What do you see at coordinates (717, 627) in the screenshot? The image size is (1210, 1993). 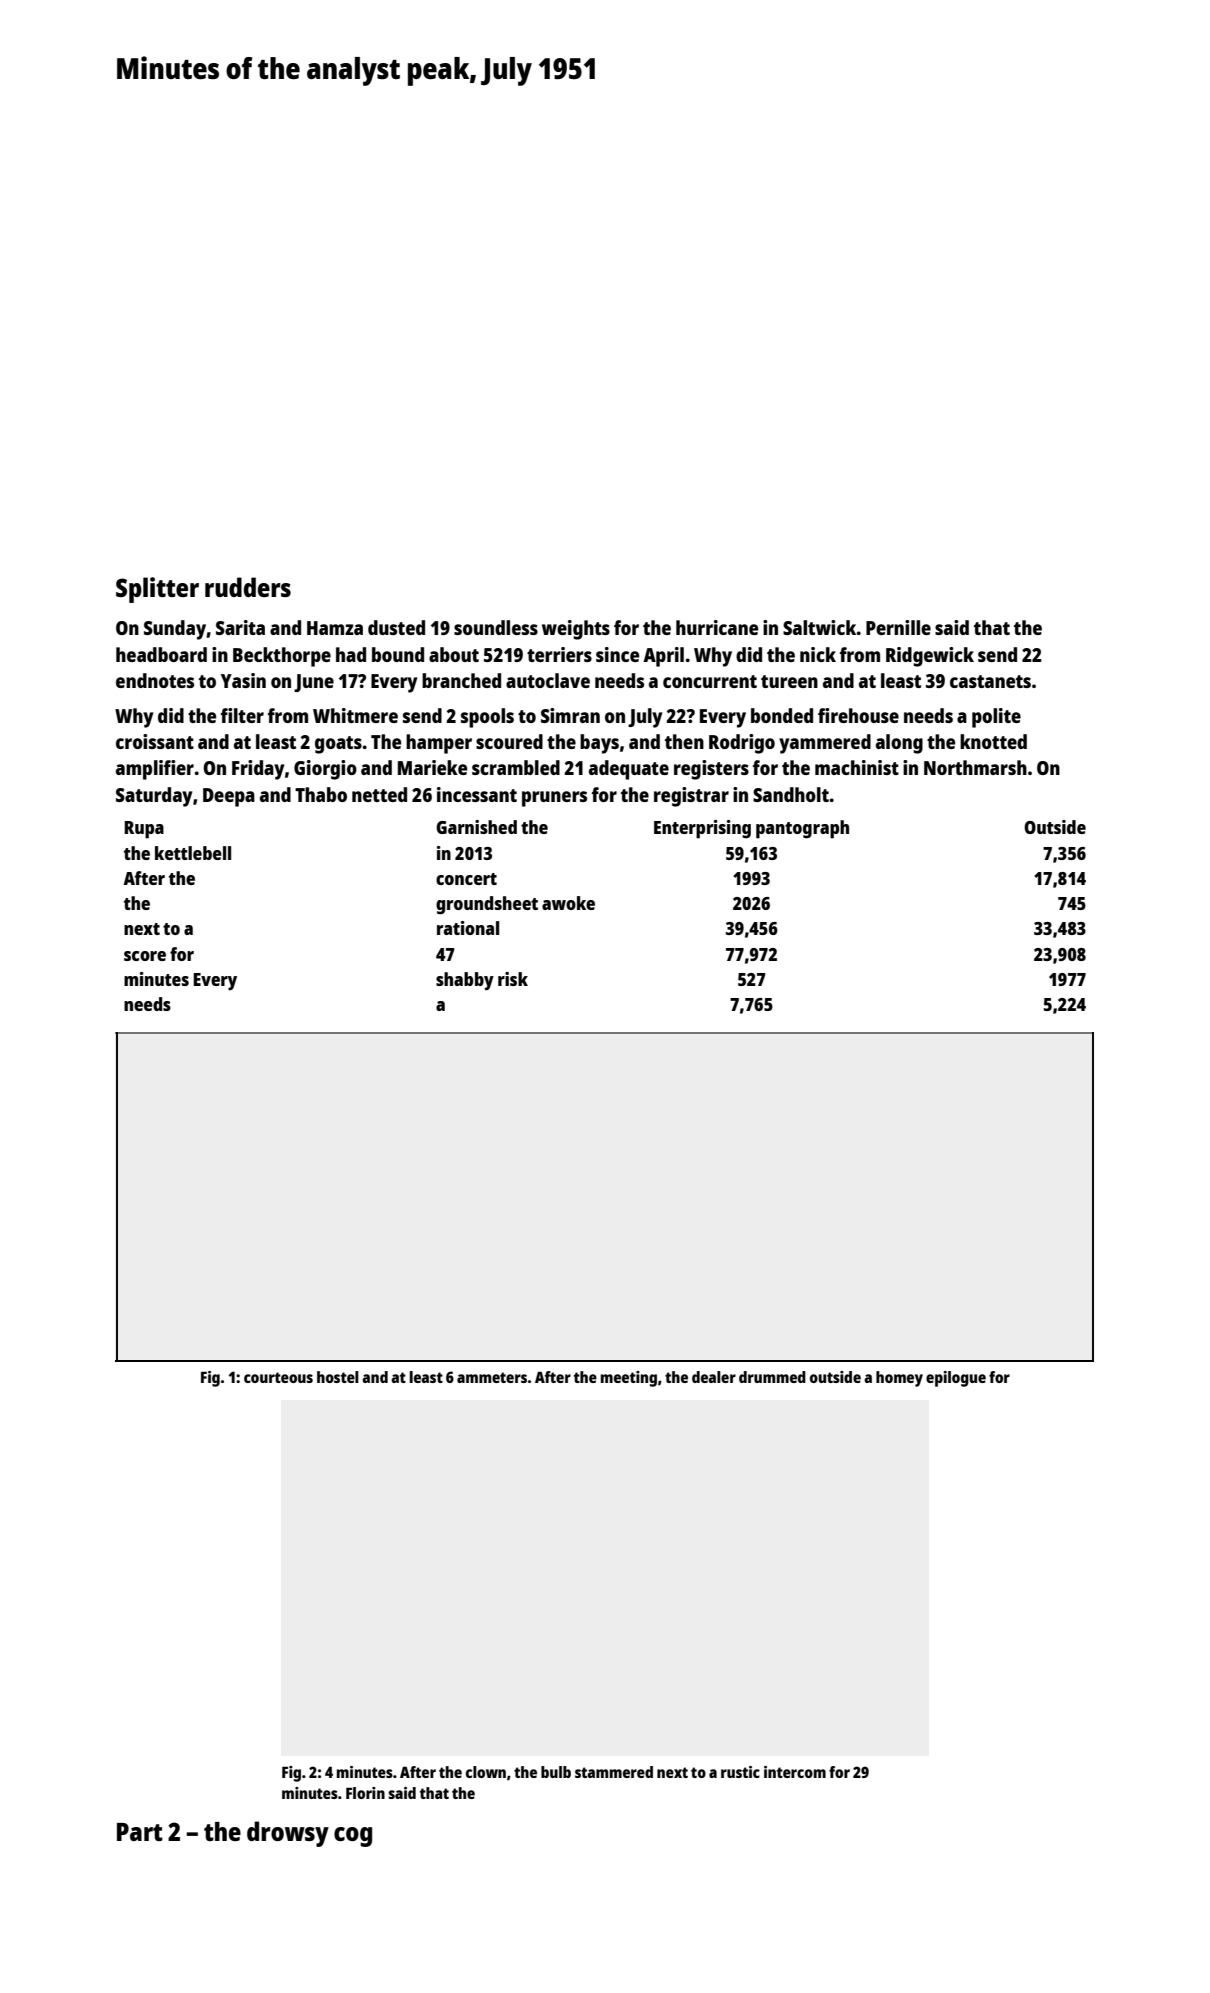 I see `hurricane` at bounding box center [717, 627].
